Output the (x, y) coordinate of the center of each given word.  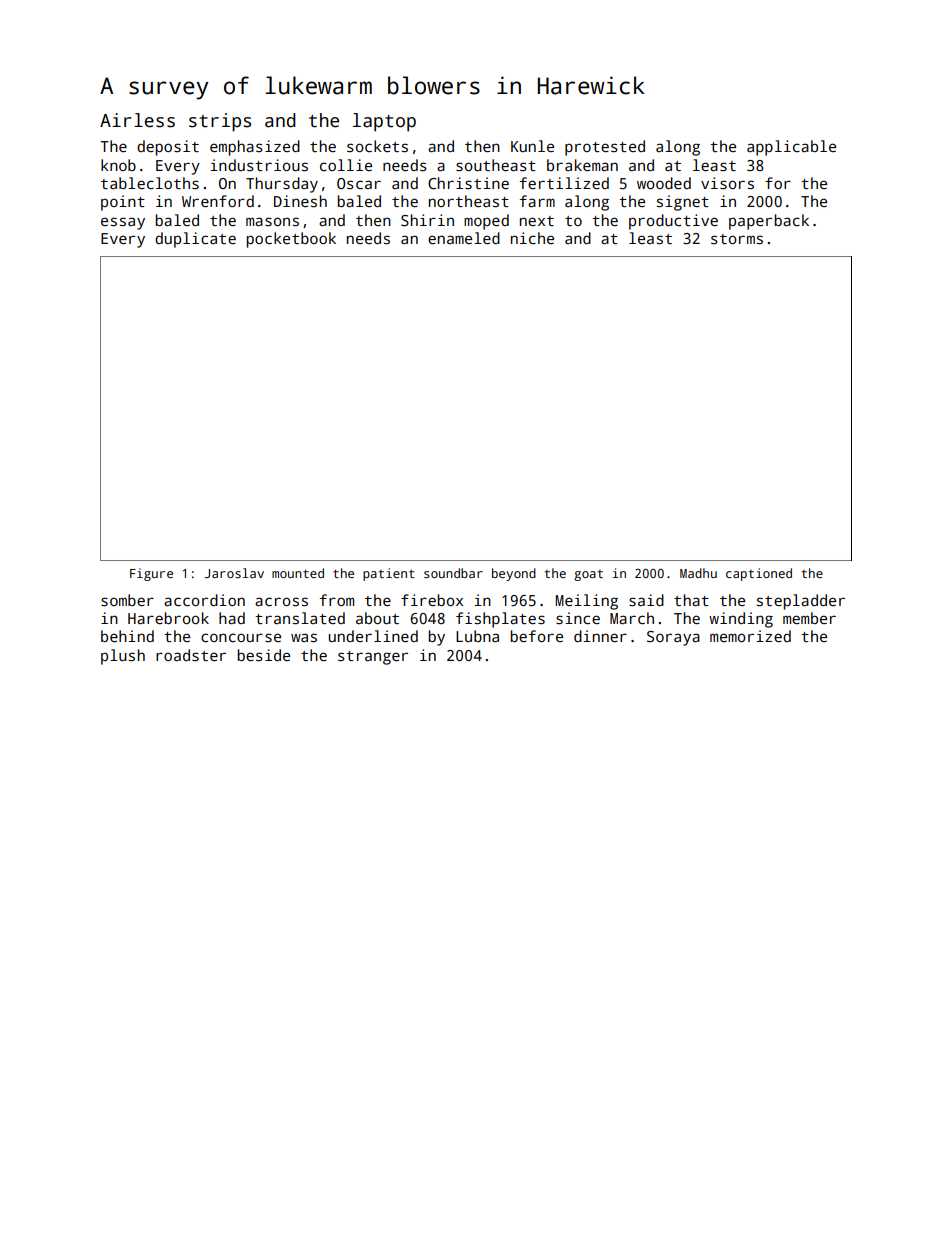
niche (532, 238)
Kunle (532, 146)
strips (220, 122)
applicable (791, 148)
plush (123, 657)
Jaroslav (234, 573)
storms (737, 239)
